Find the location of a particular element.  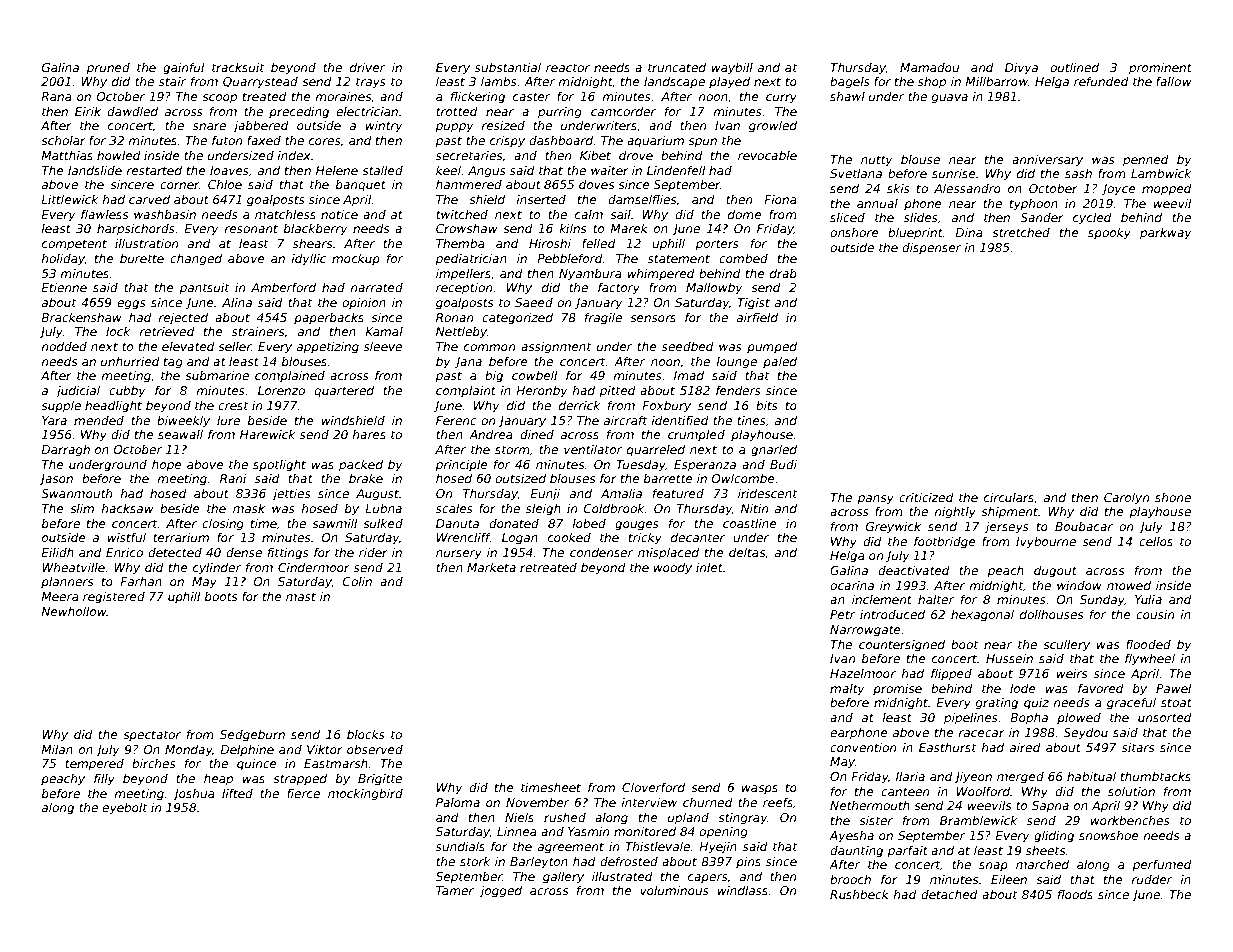

inserted is located at coordinates (541, 199).
